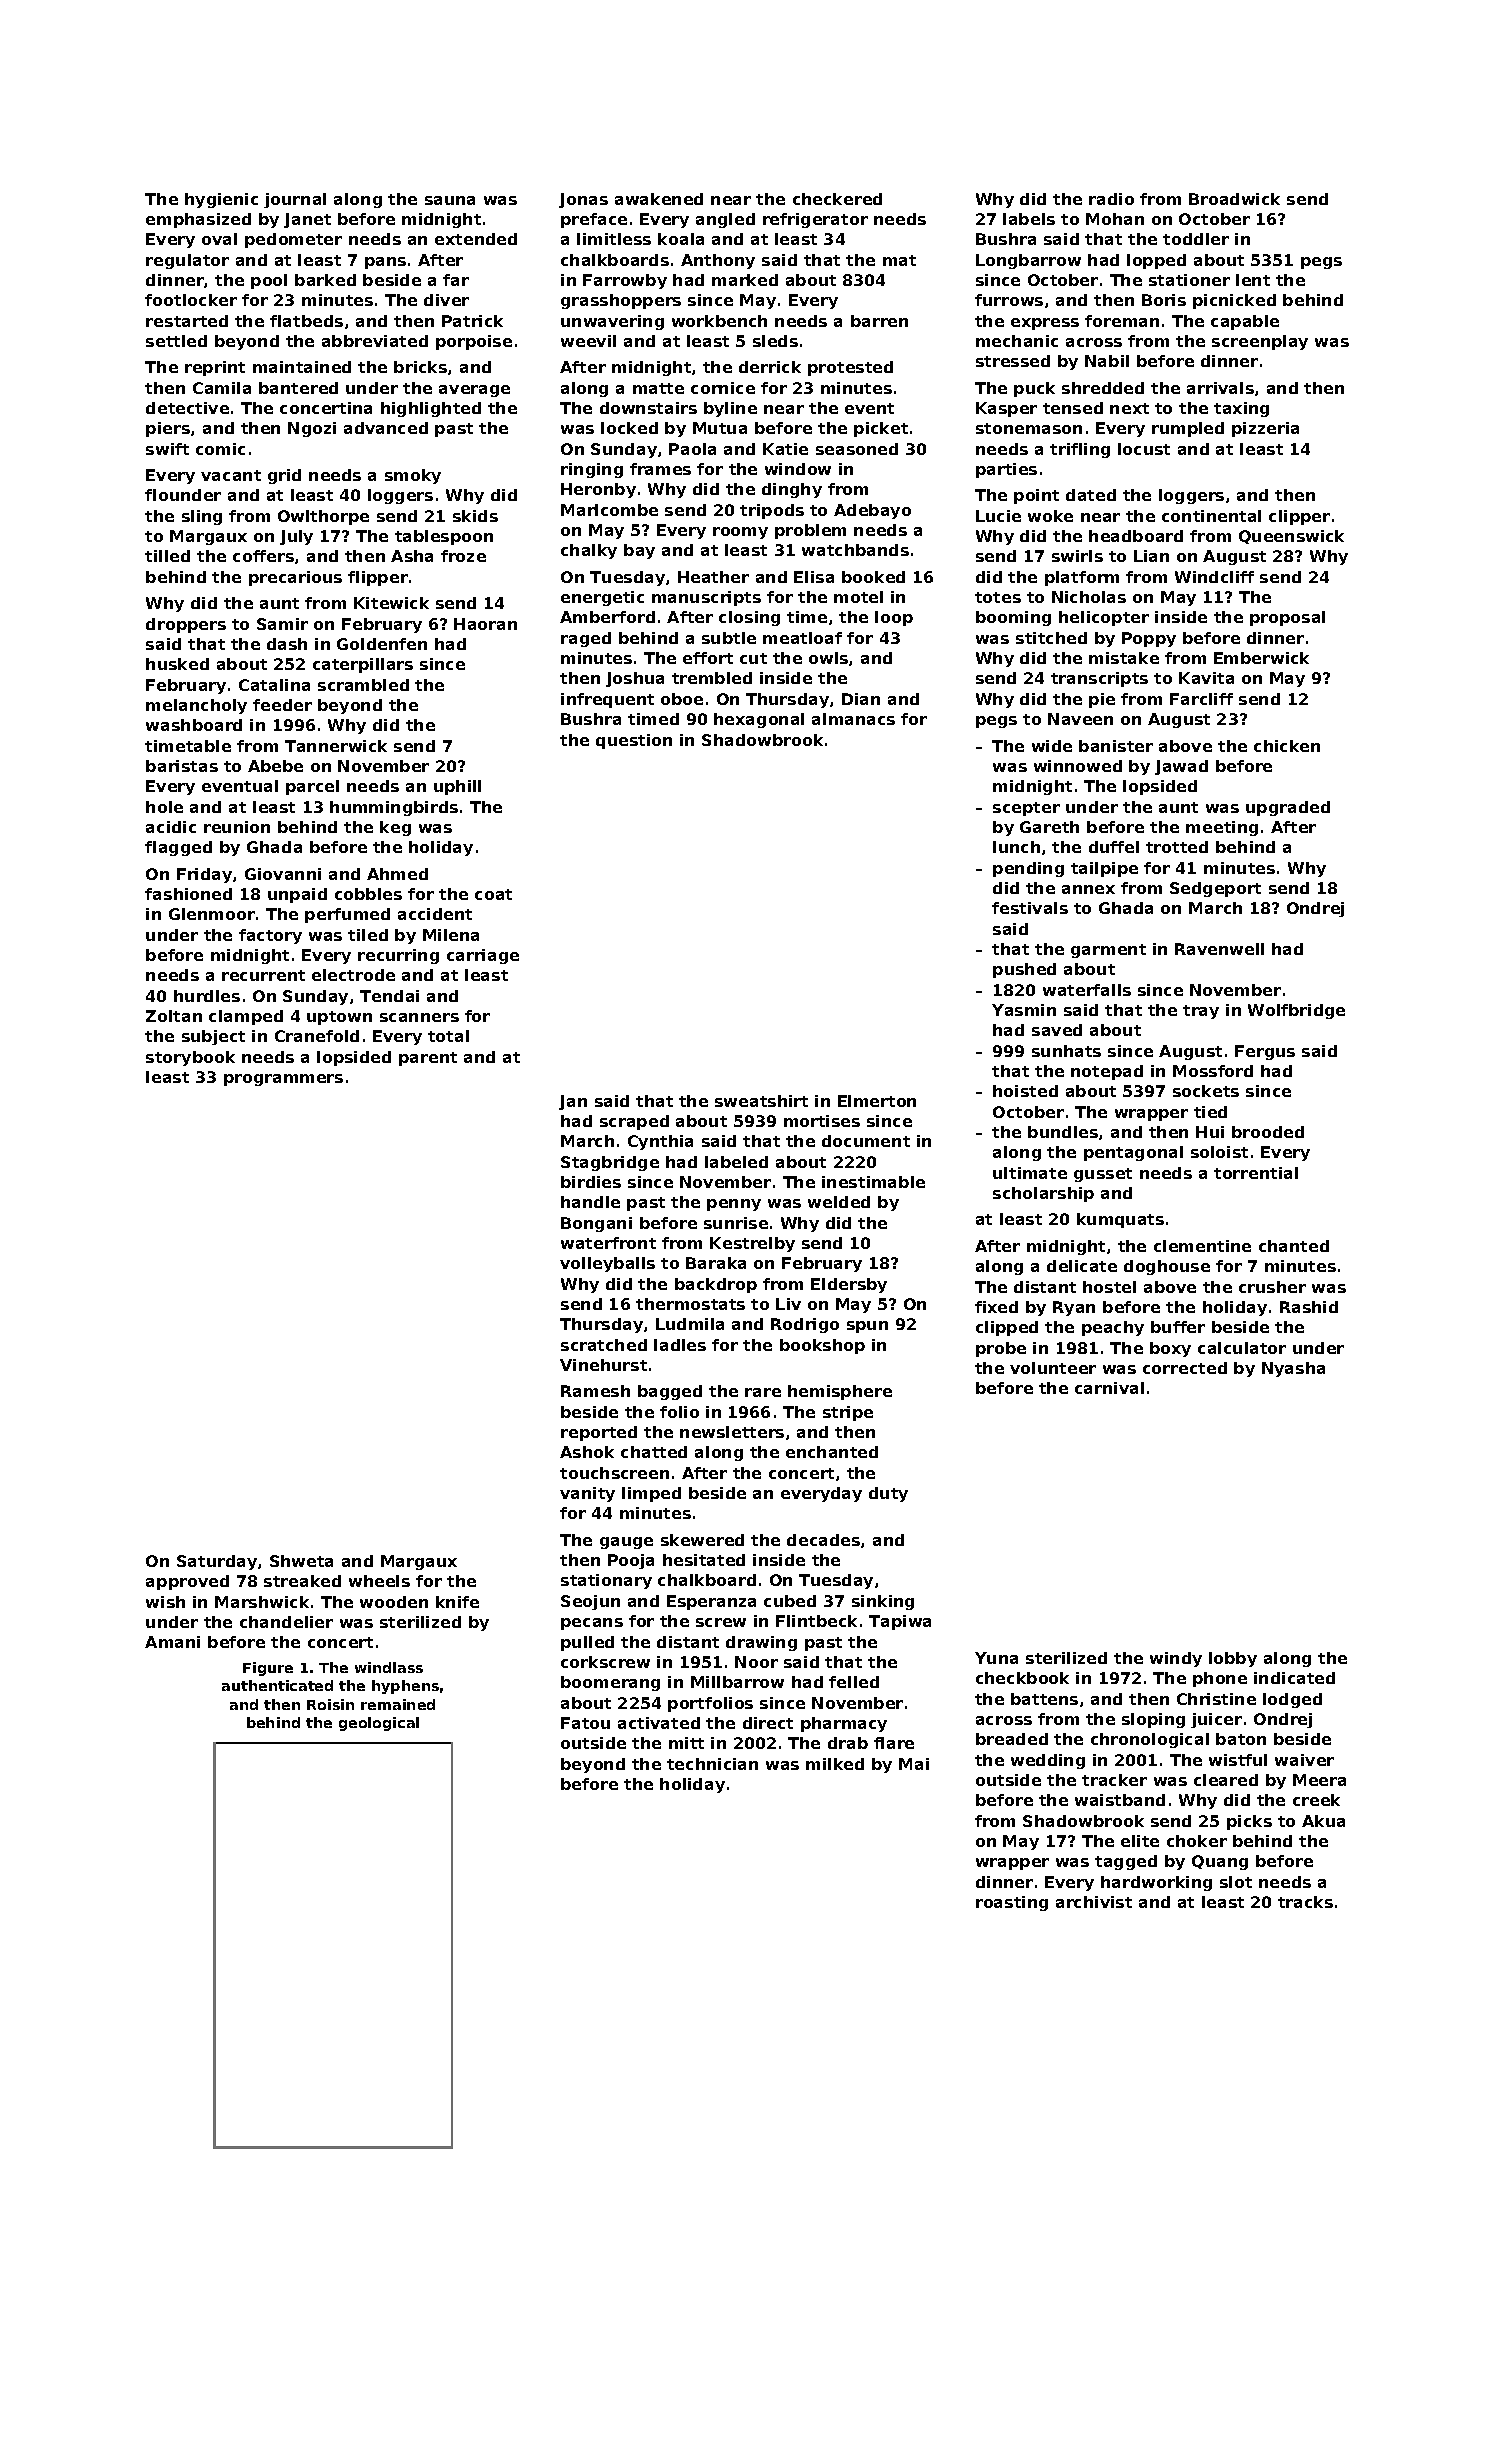  Describe the element at coordinates (854, 1682) in the screenshot. I see `felled` at that location.
